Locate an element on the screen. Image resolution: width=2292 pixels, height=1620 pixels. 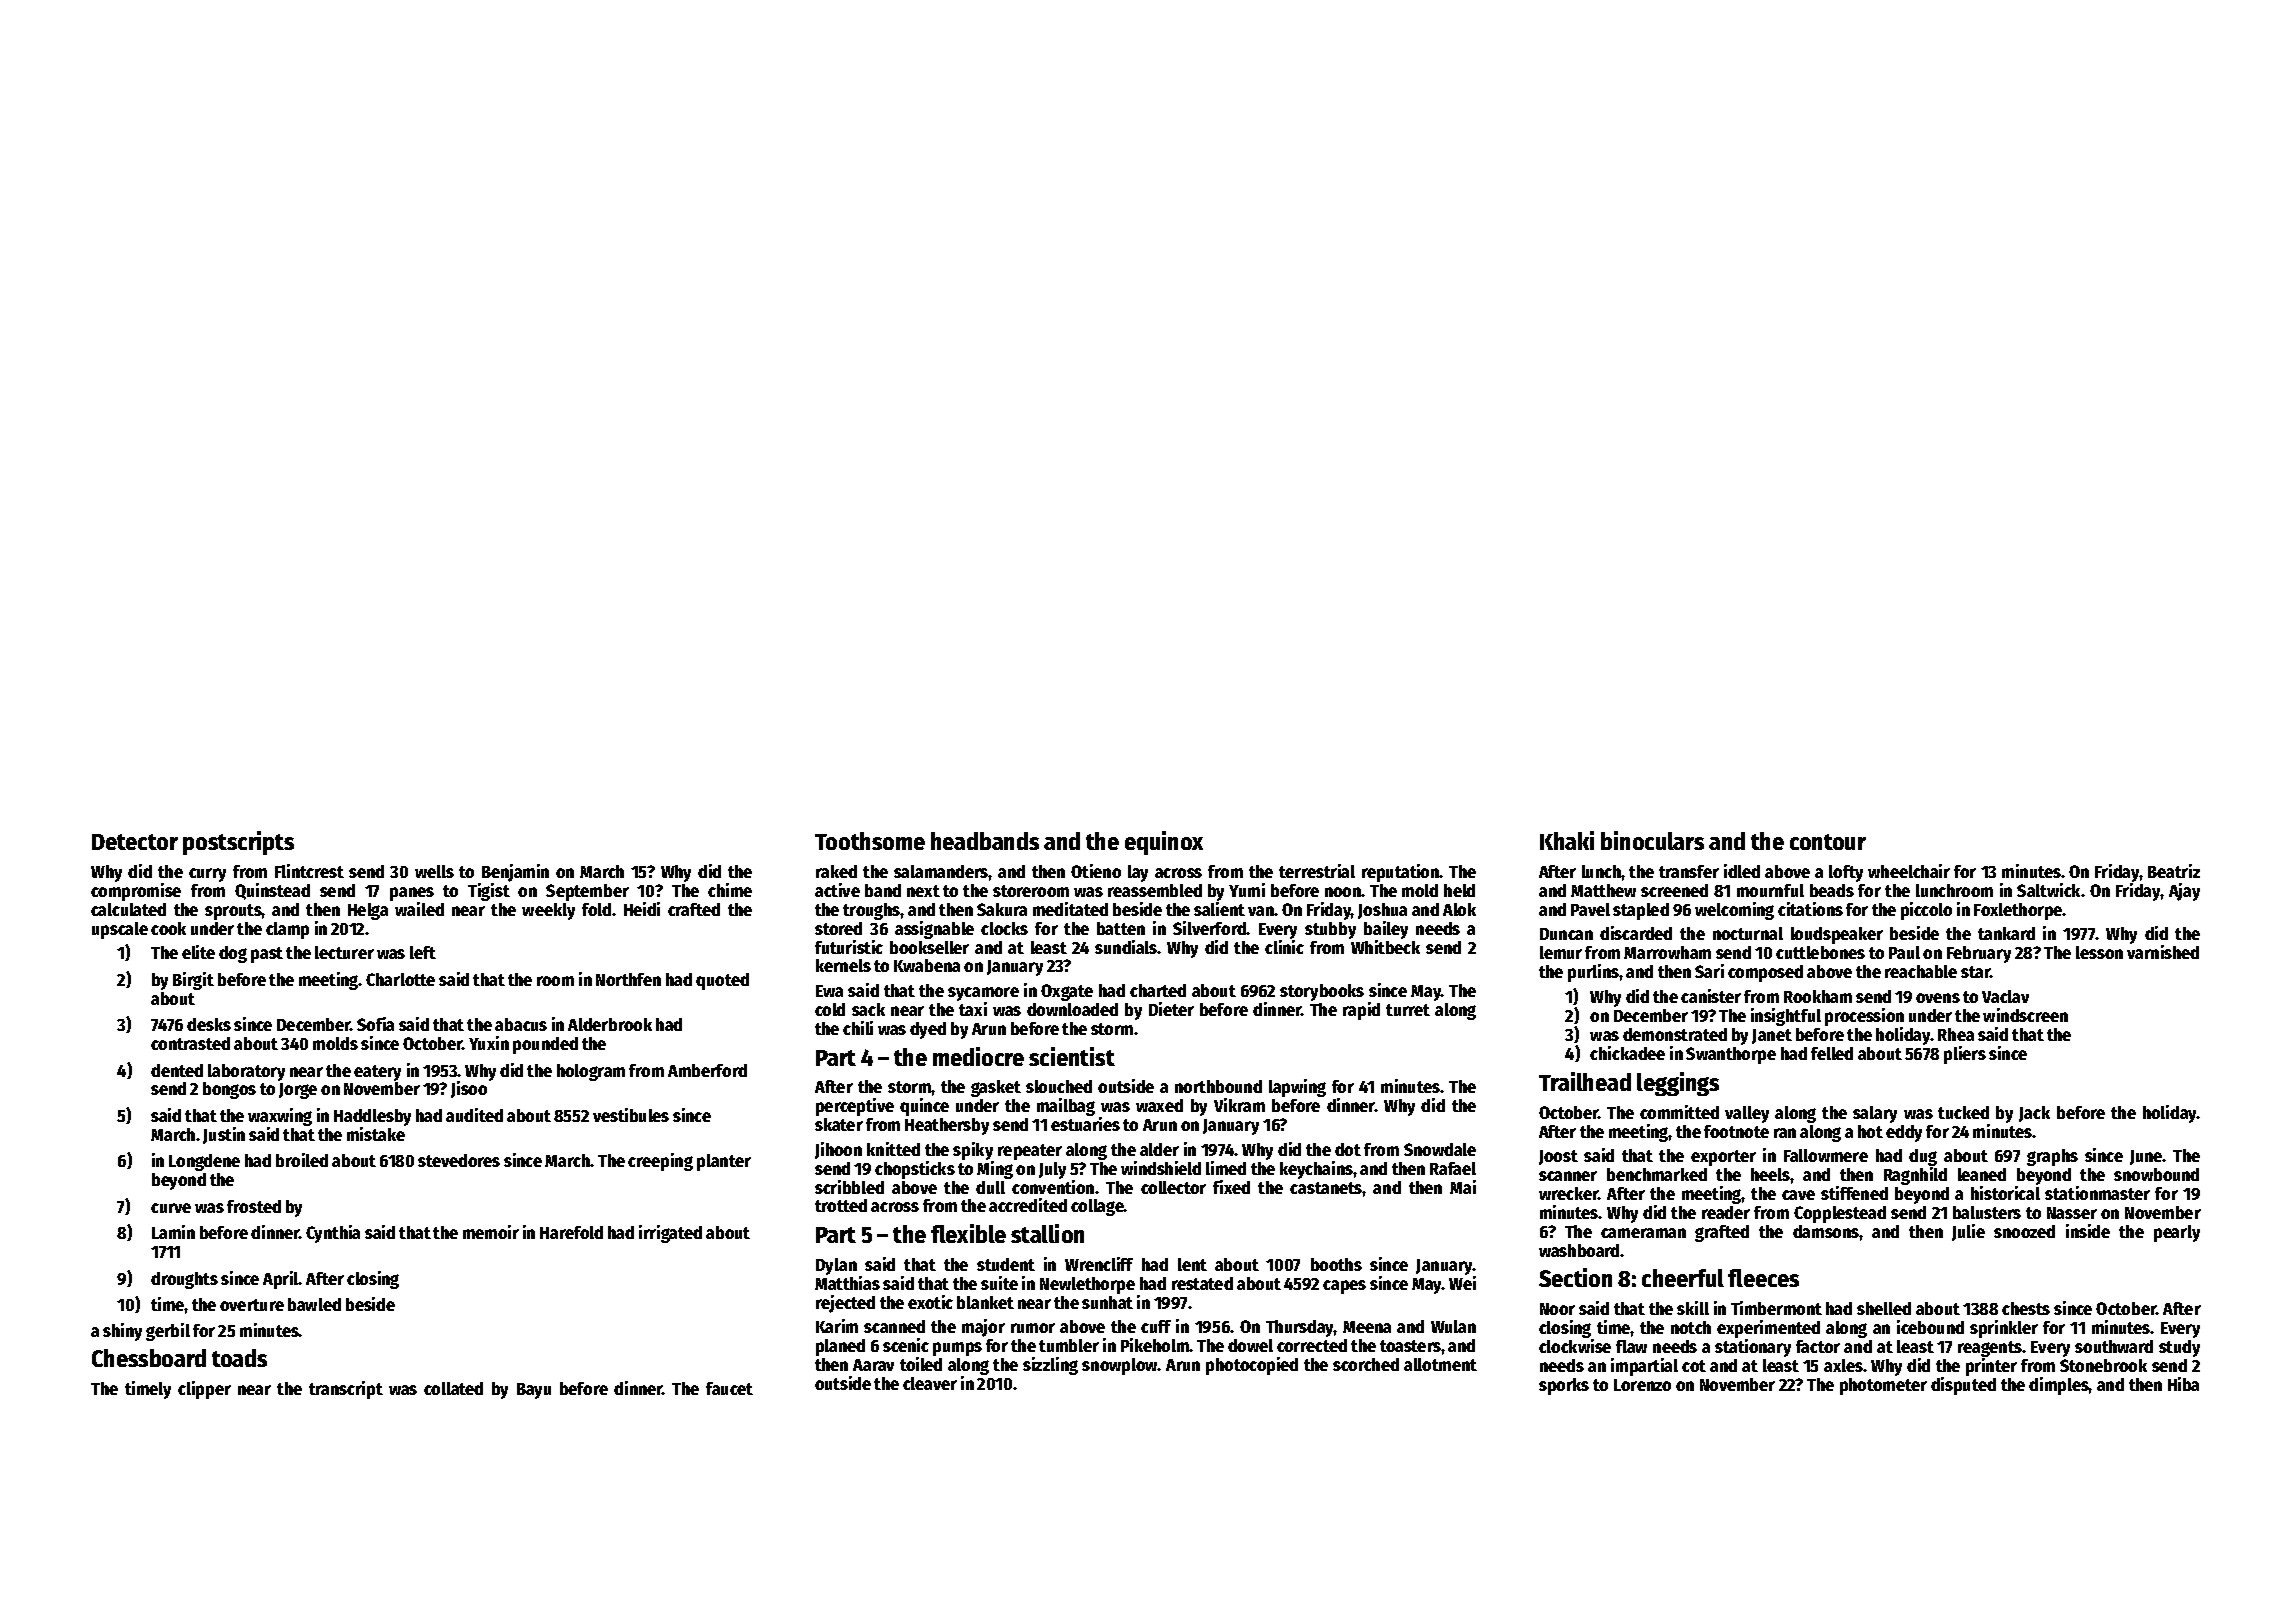
chickadee is located at coordinates (1627, 1053).
